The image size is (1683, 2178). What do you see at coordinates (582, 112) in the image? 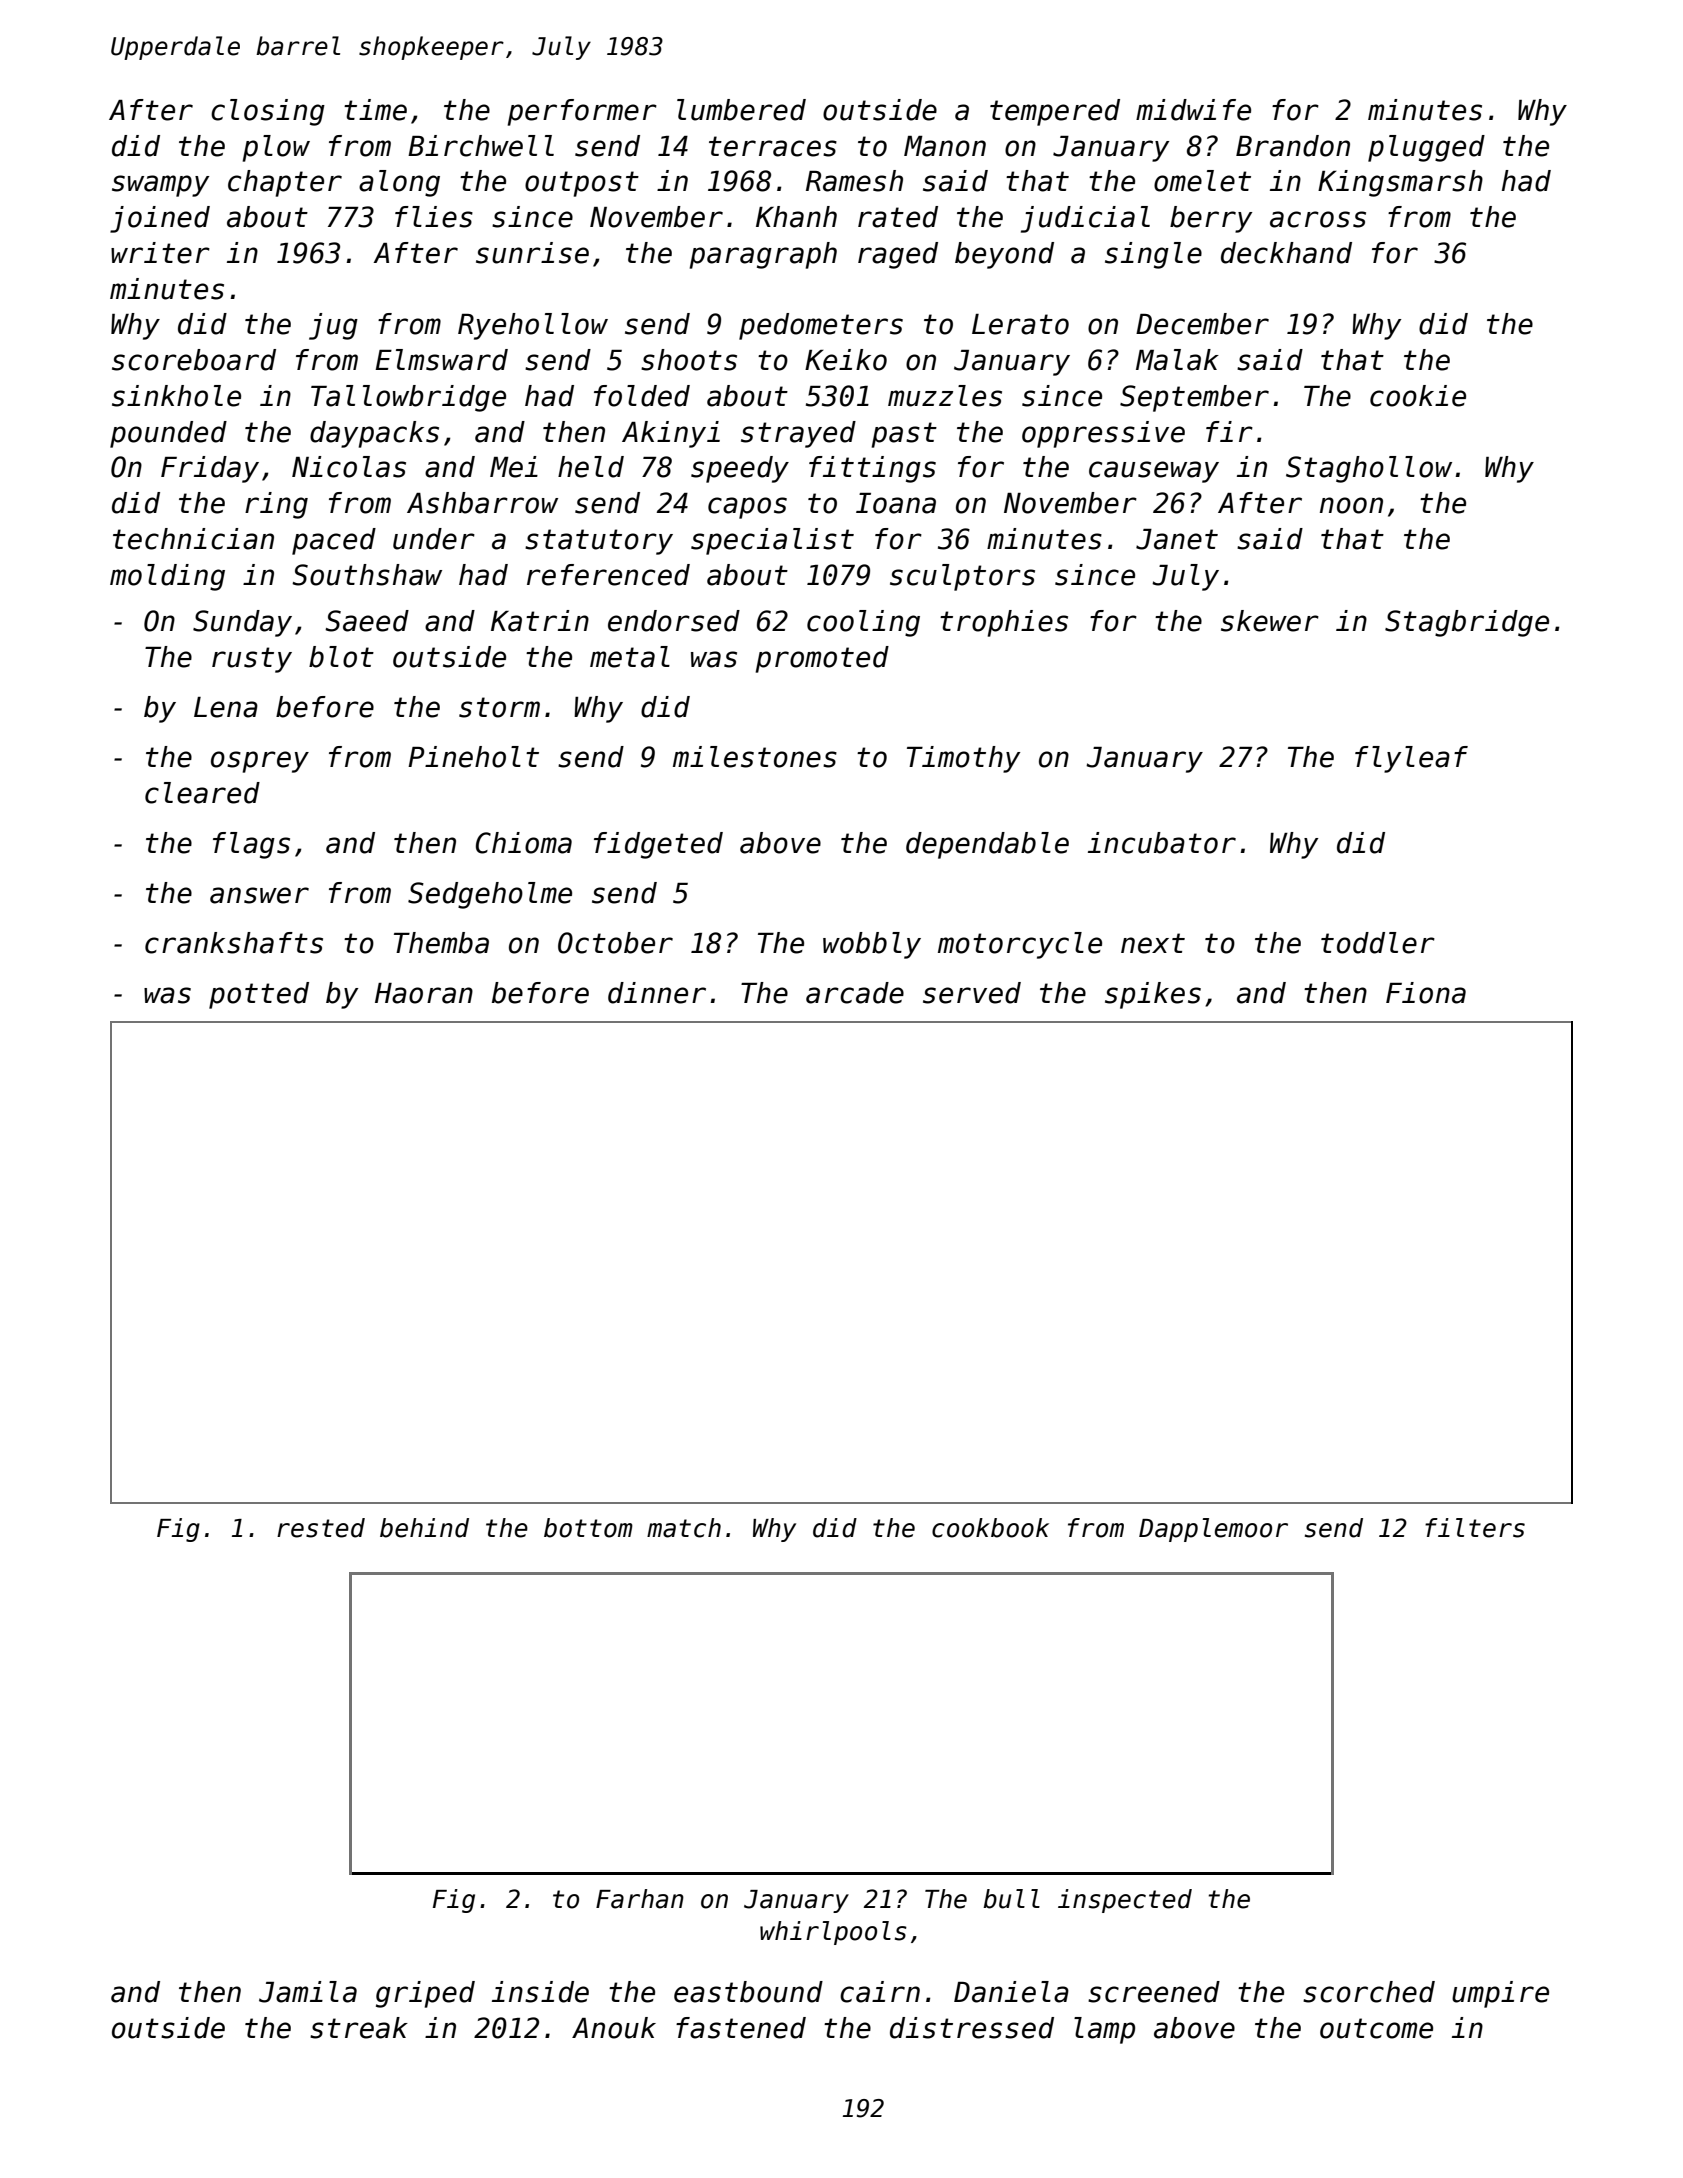
I see `performer` at bounding box center [582, 112].
